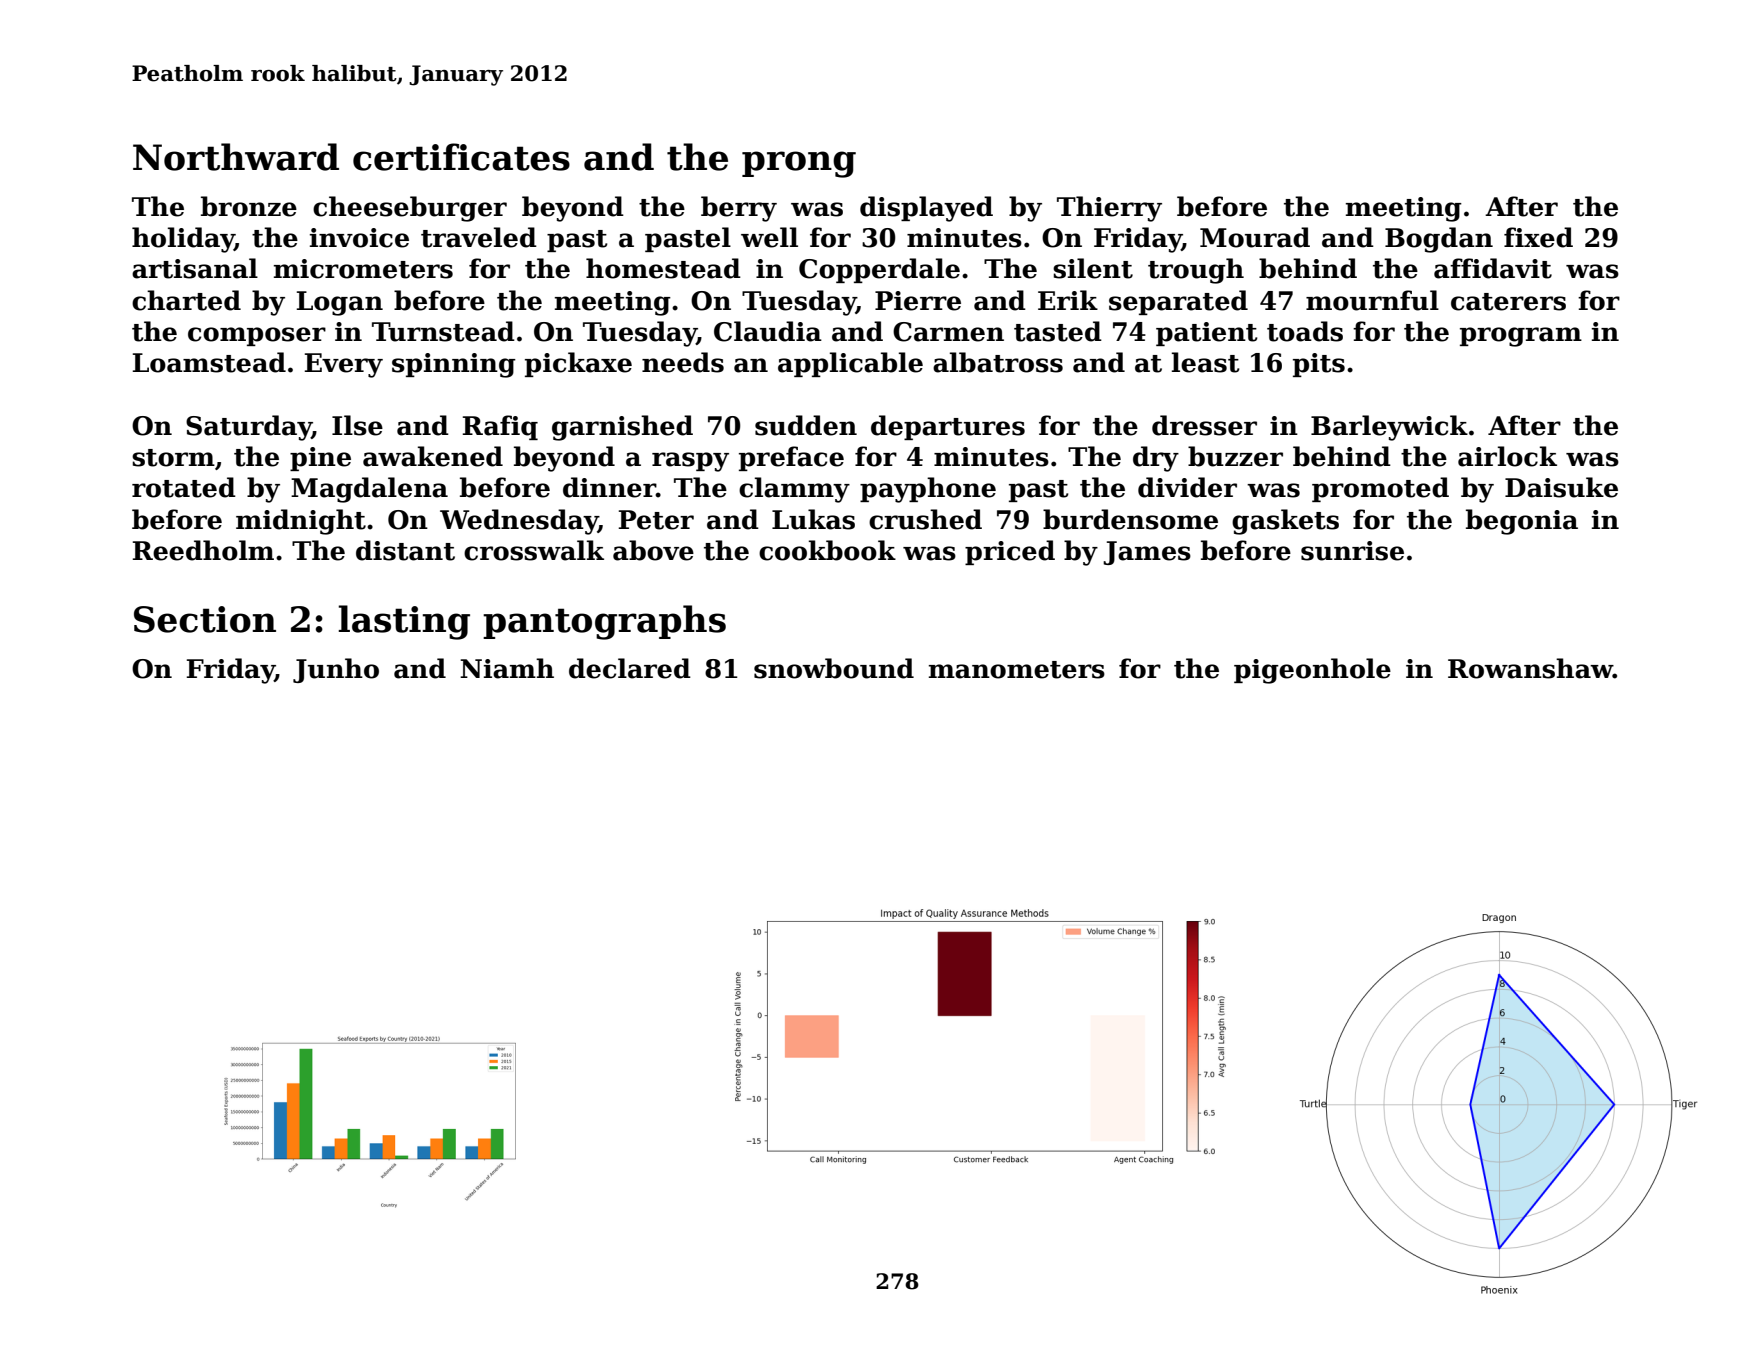 This screenshot has width=1751, height=1353. Describe the element at coordinates (1255, 237) in the screenshot. I see `Mourad` at that location.
